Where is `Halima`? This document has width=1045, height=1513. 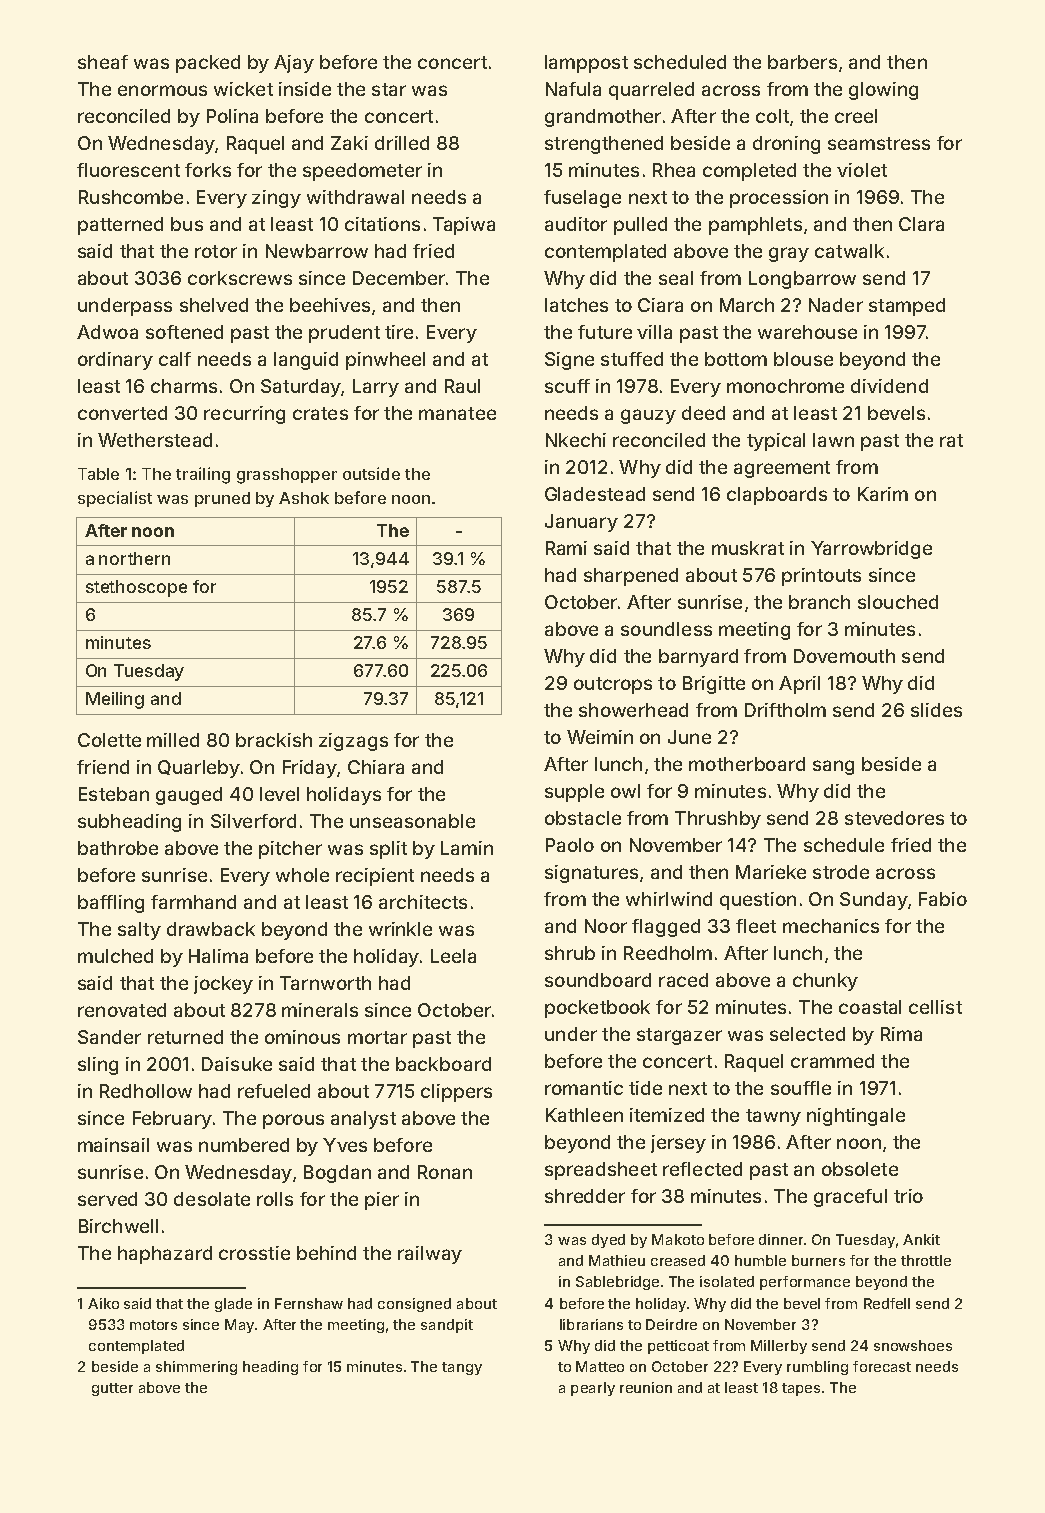 Halima is located at coordinates (218, 956).
